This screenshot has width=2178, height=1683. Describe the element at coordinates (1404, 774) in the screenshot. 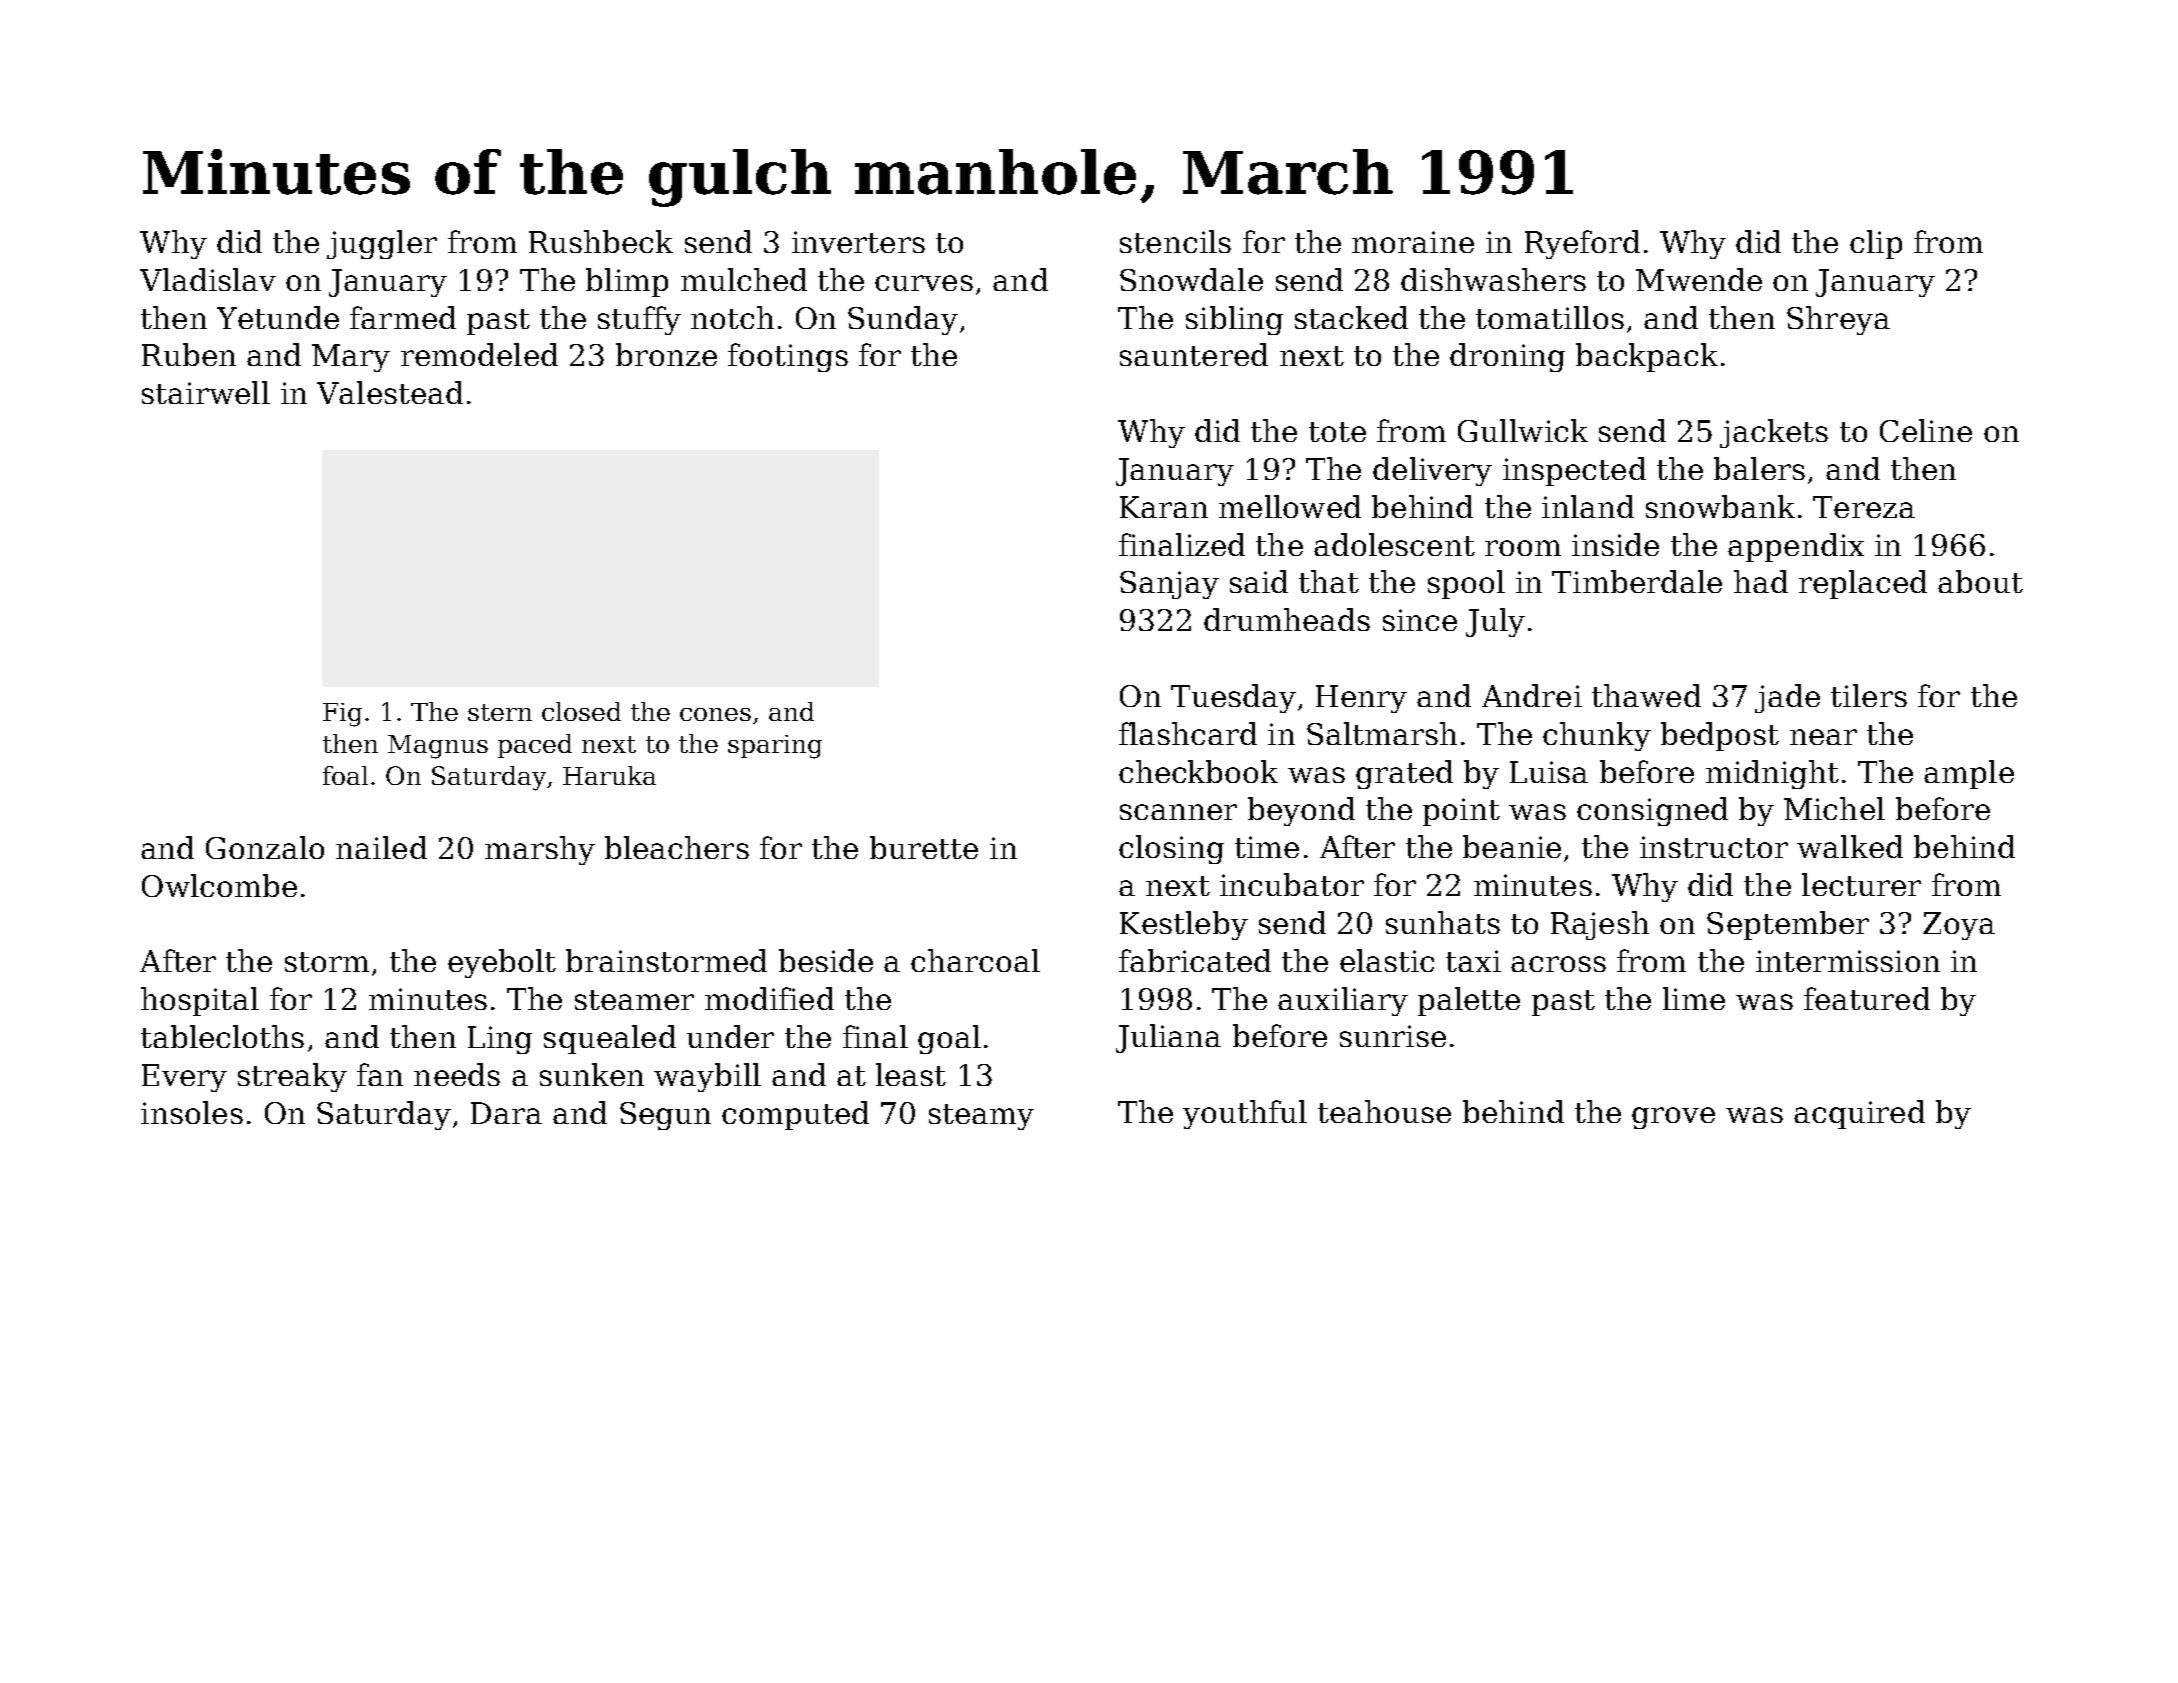

I see `grated` at that location.
